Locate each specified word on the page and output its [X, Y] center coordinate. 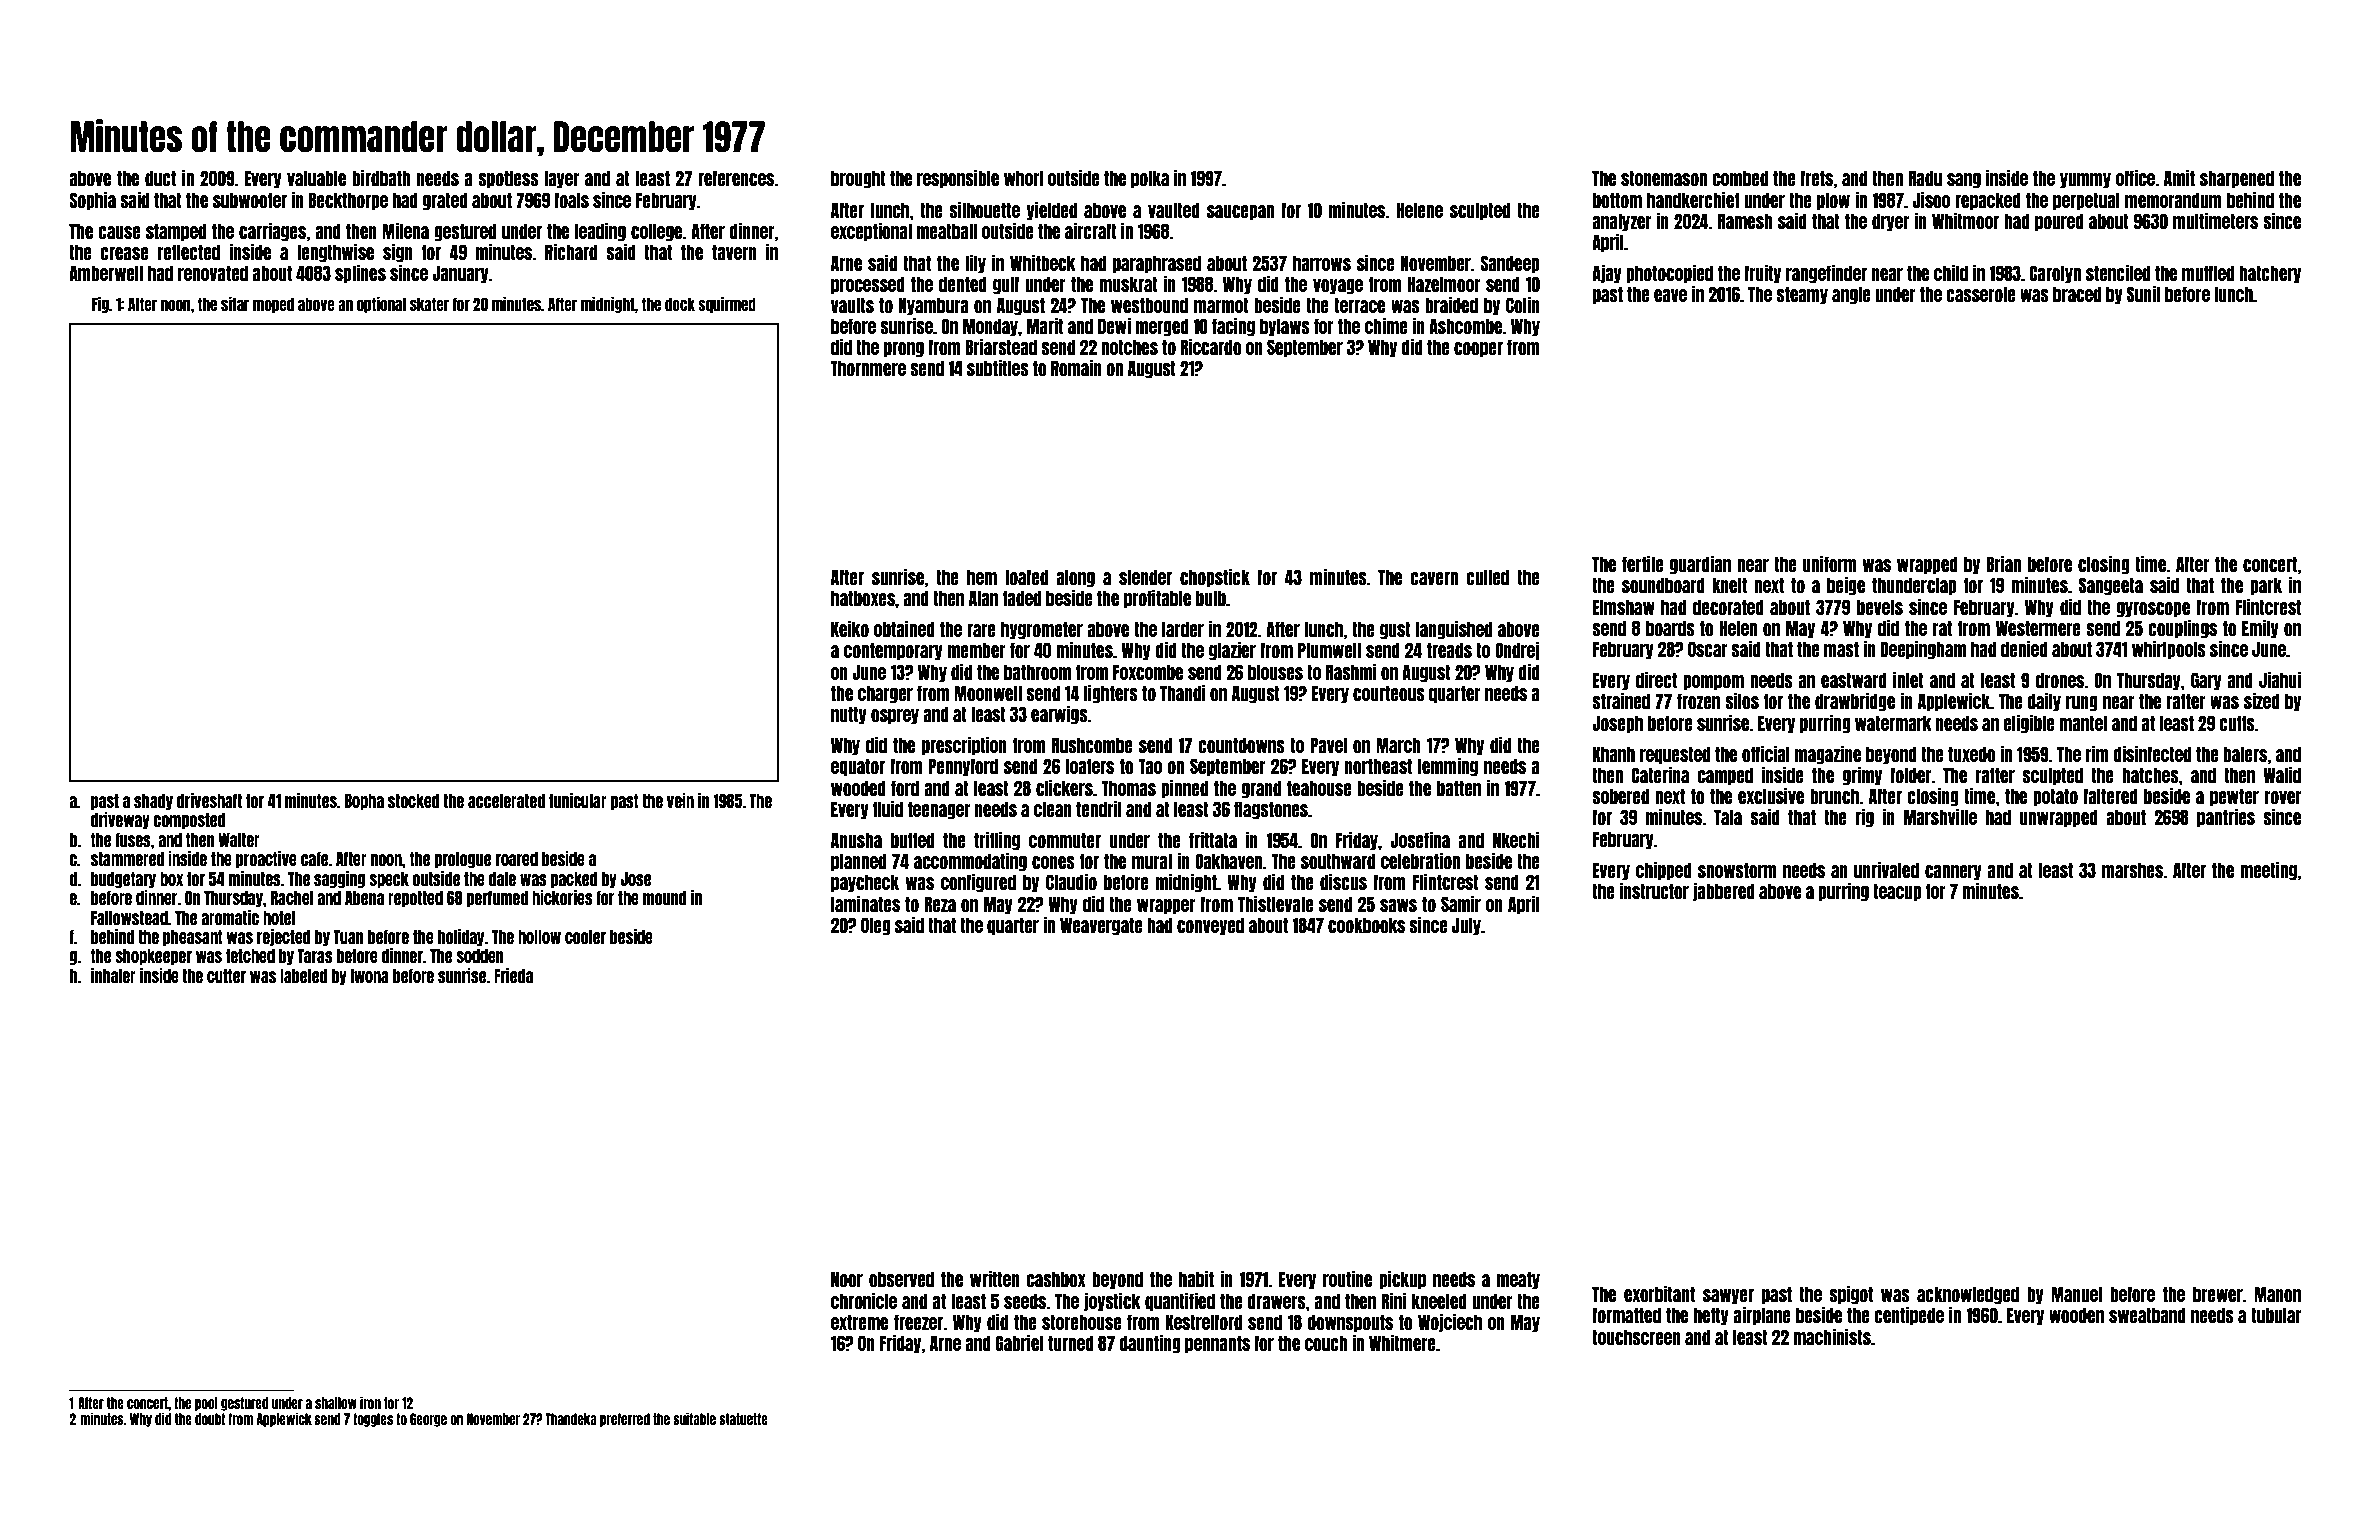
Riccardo [1210, 346]
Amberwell [106, 273]
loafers [1090, 766]
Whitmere [1402, 1342]
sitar [235, 304]
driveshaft [209, 800]
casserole [1981, 294]
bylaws [1285, 327]
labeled [303, 976]
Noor [847, 1279]
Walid [2282, 774]
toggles [373, 1420]
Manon [2277, 1294]
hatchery [2270, 274]
